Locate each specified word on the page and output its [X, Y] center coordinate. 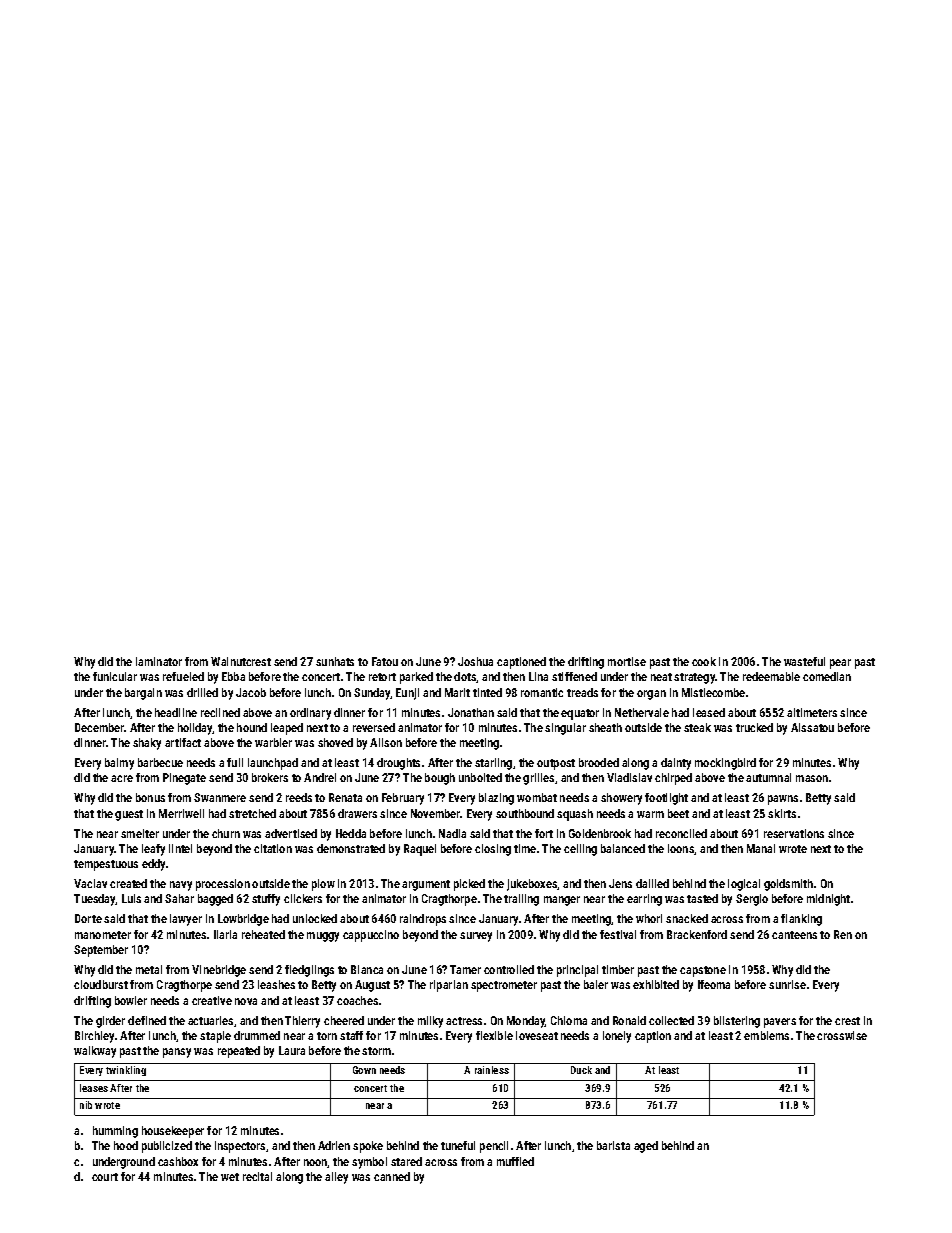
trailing [521, 900]
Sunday [372, 694]
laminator [159, 661]
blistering [737, 1022]
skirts [782, 813]
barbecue [160, 762]
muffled [515, 1161]
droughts [398, 764]
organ [651, 695]
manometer [103, 935]
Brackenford [697, 934]
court [105, 1177]
